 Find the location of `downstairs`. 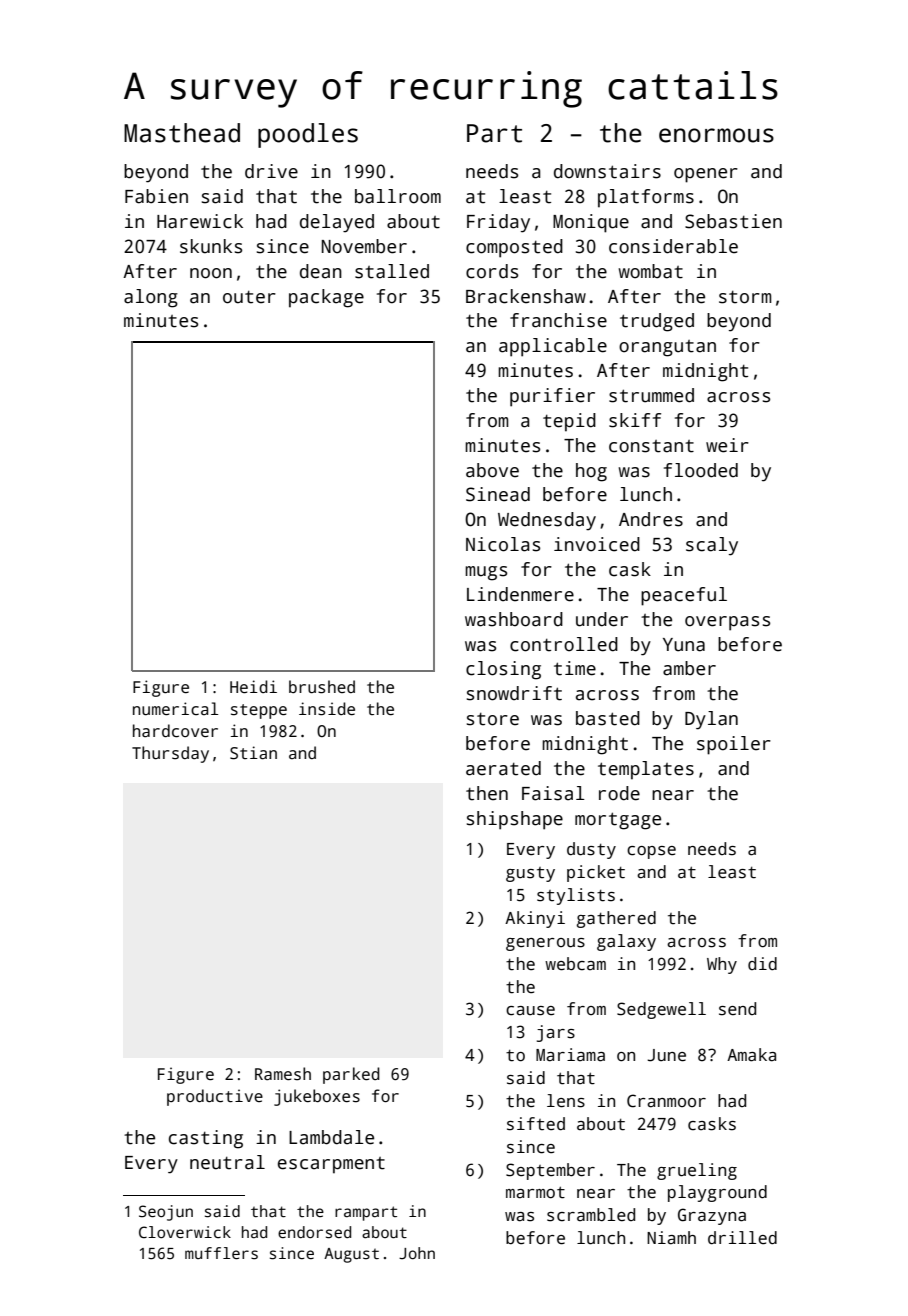

downstairs is located at coordinates (607, 171).
